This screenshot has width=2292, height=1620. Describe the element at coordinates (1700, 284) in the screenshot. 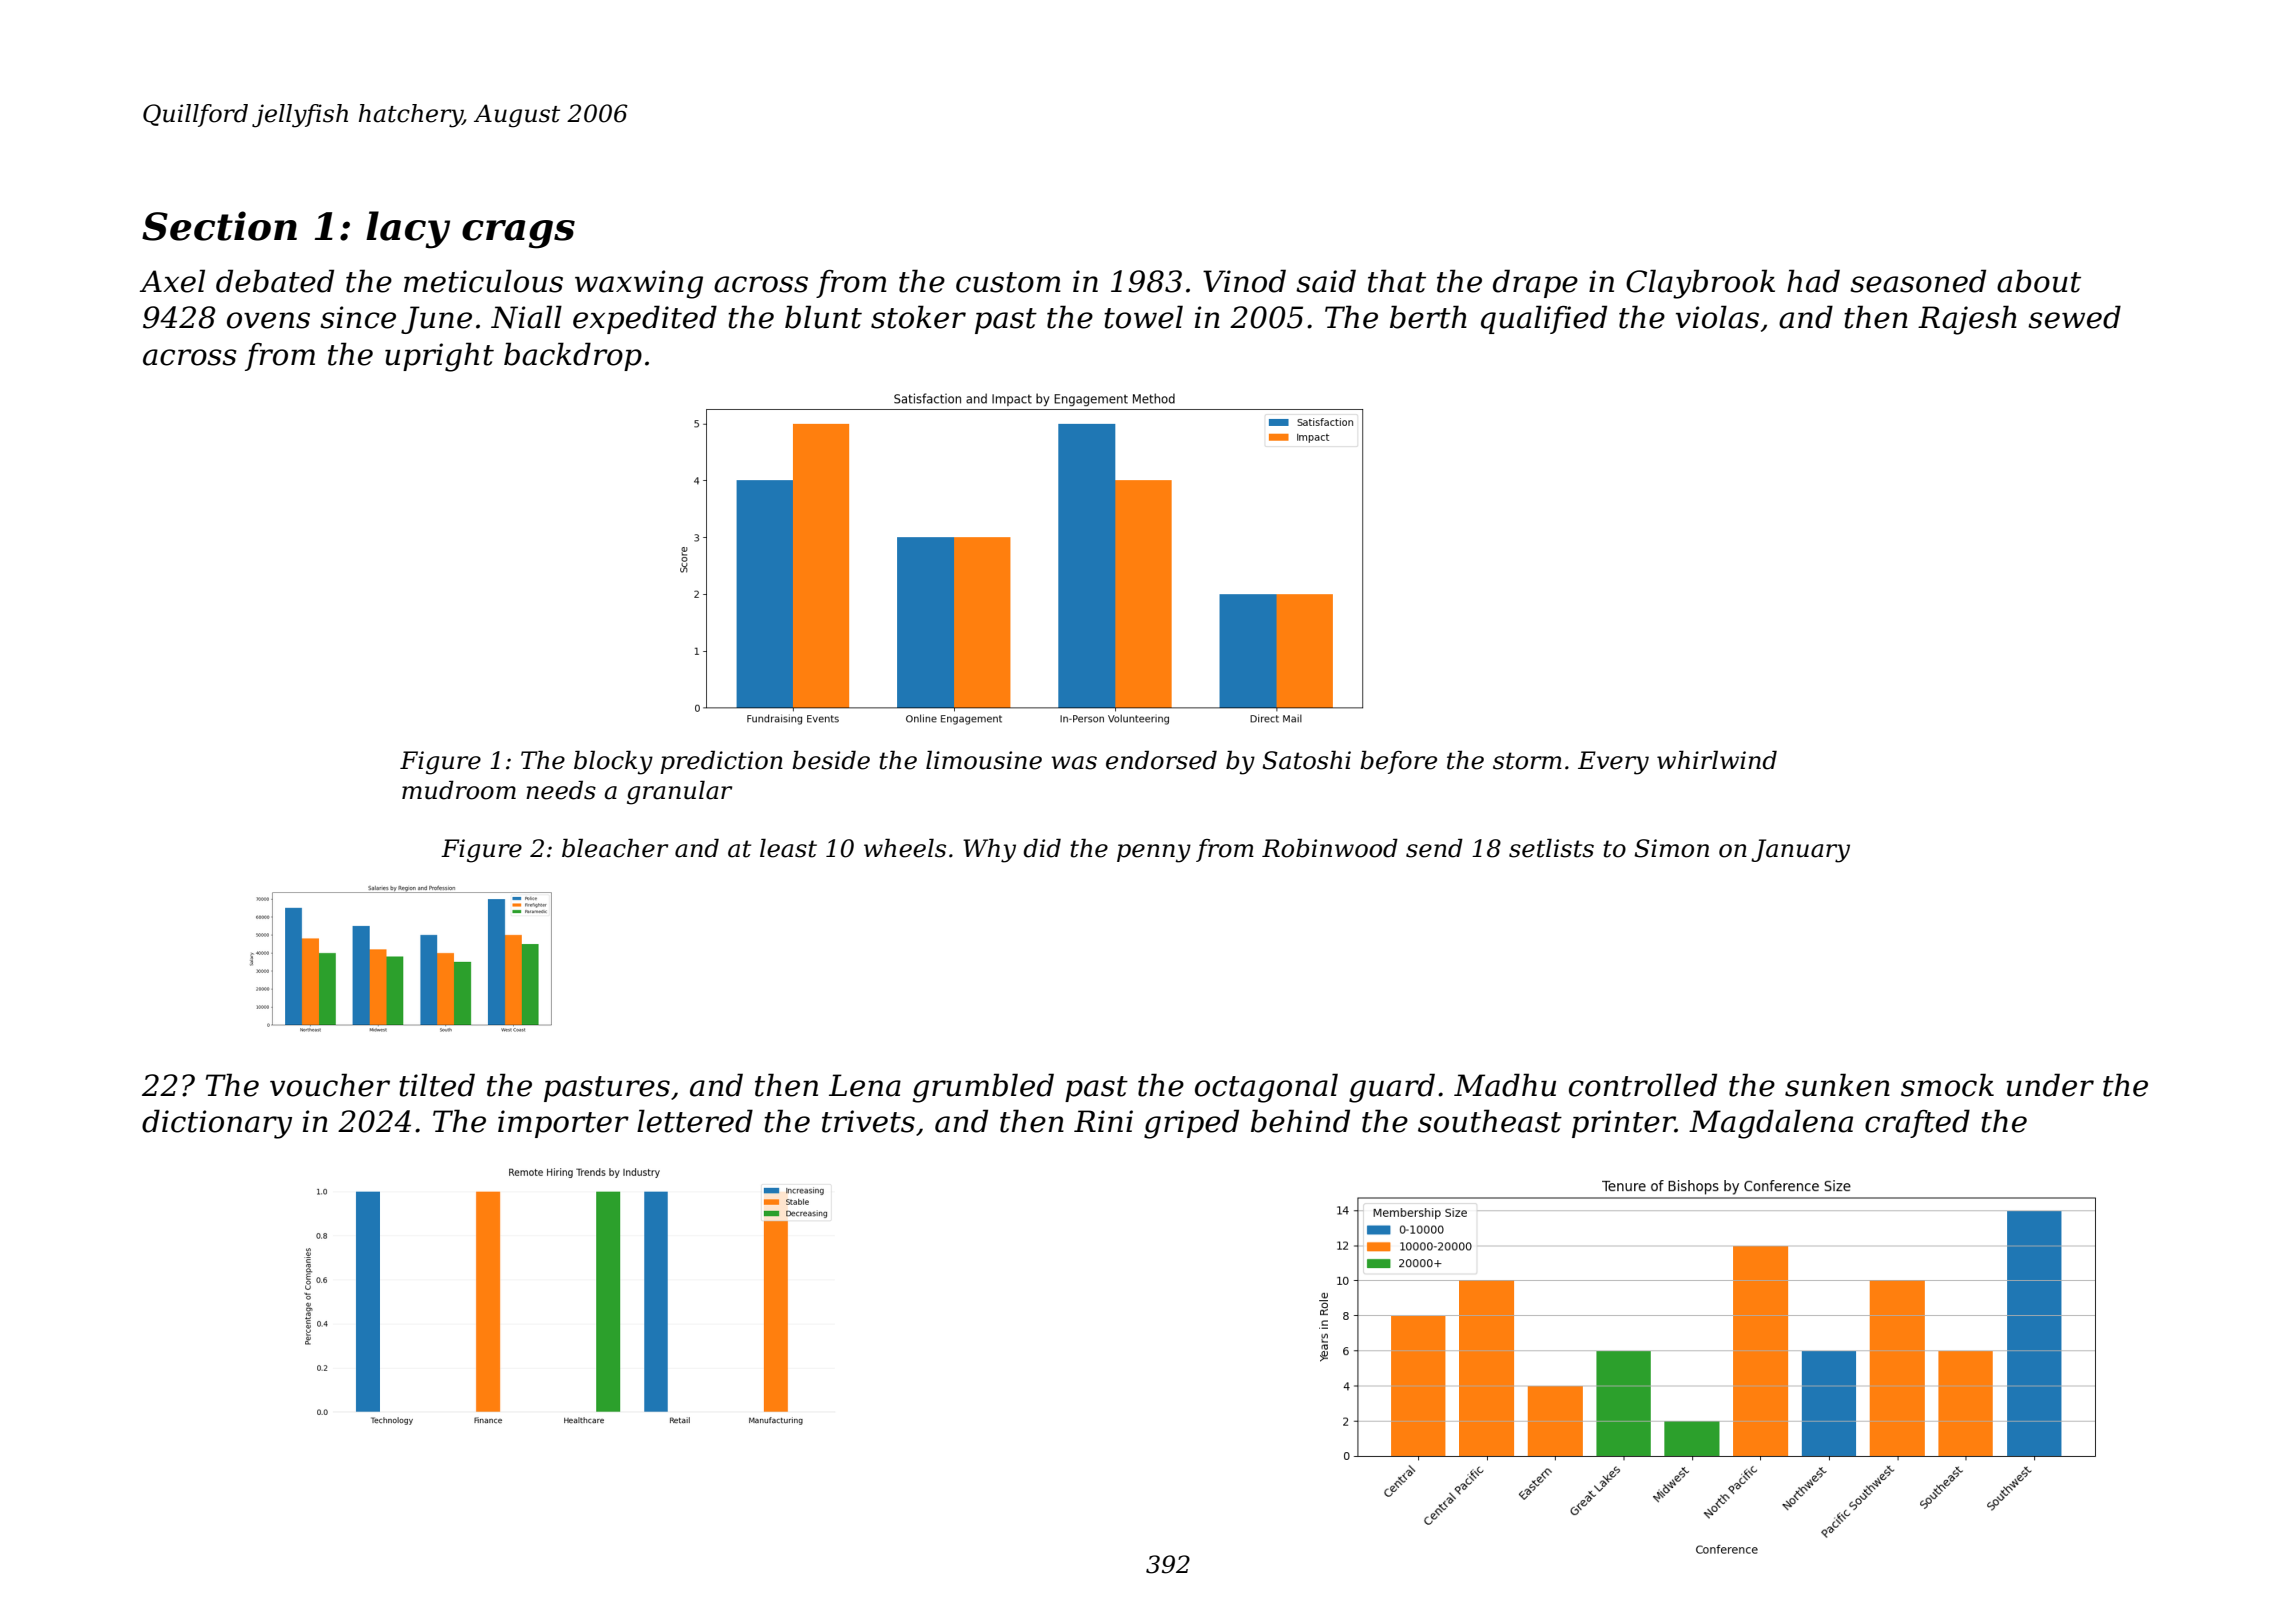

I see `Claybrook` at that location.
